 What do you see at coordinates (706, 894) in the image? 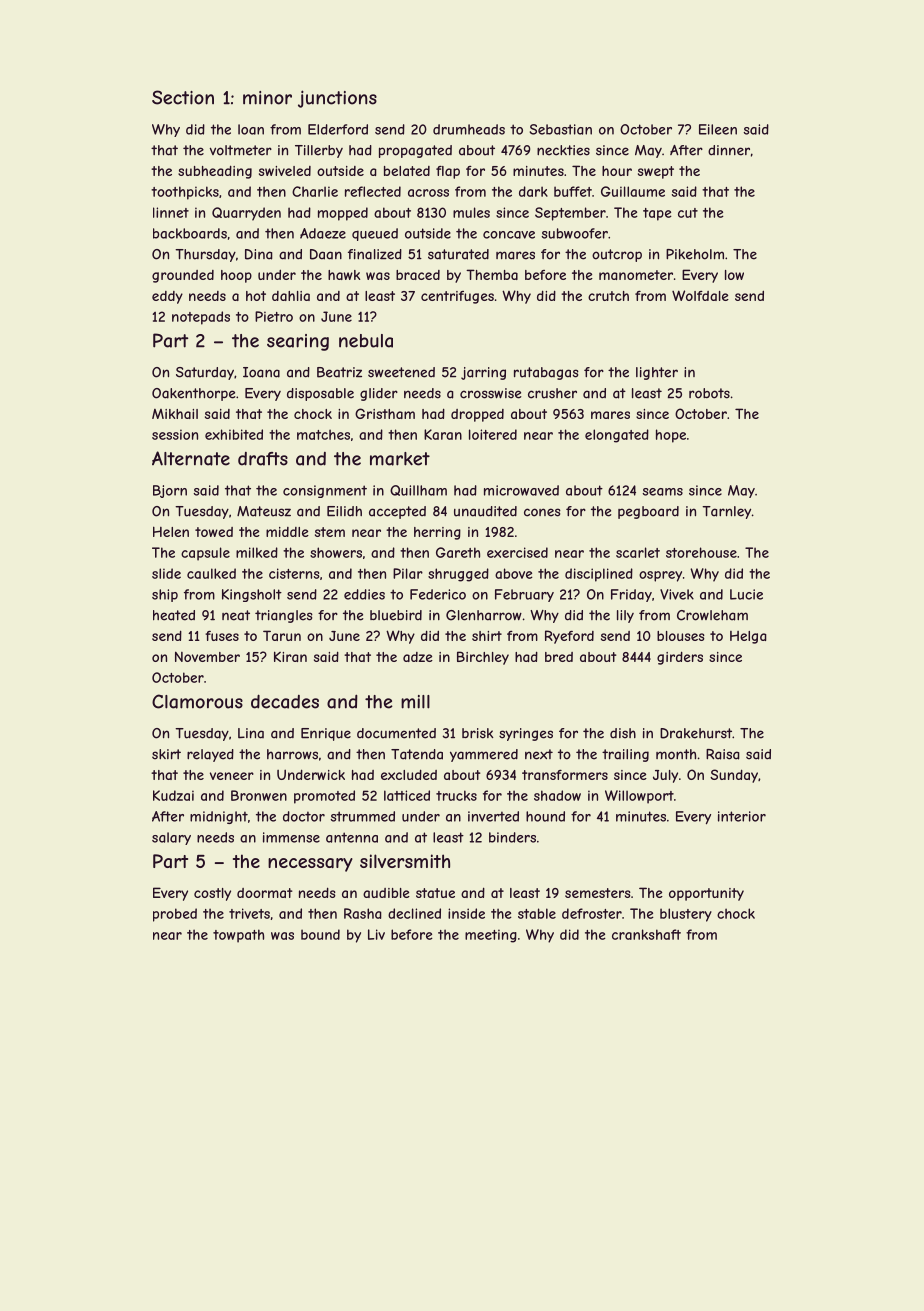
I see `opportunity` at bounding box center [706, 894].
